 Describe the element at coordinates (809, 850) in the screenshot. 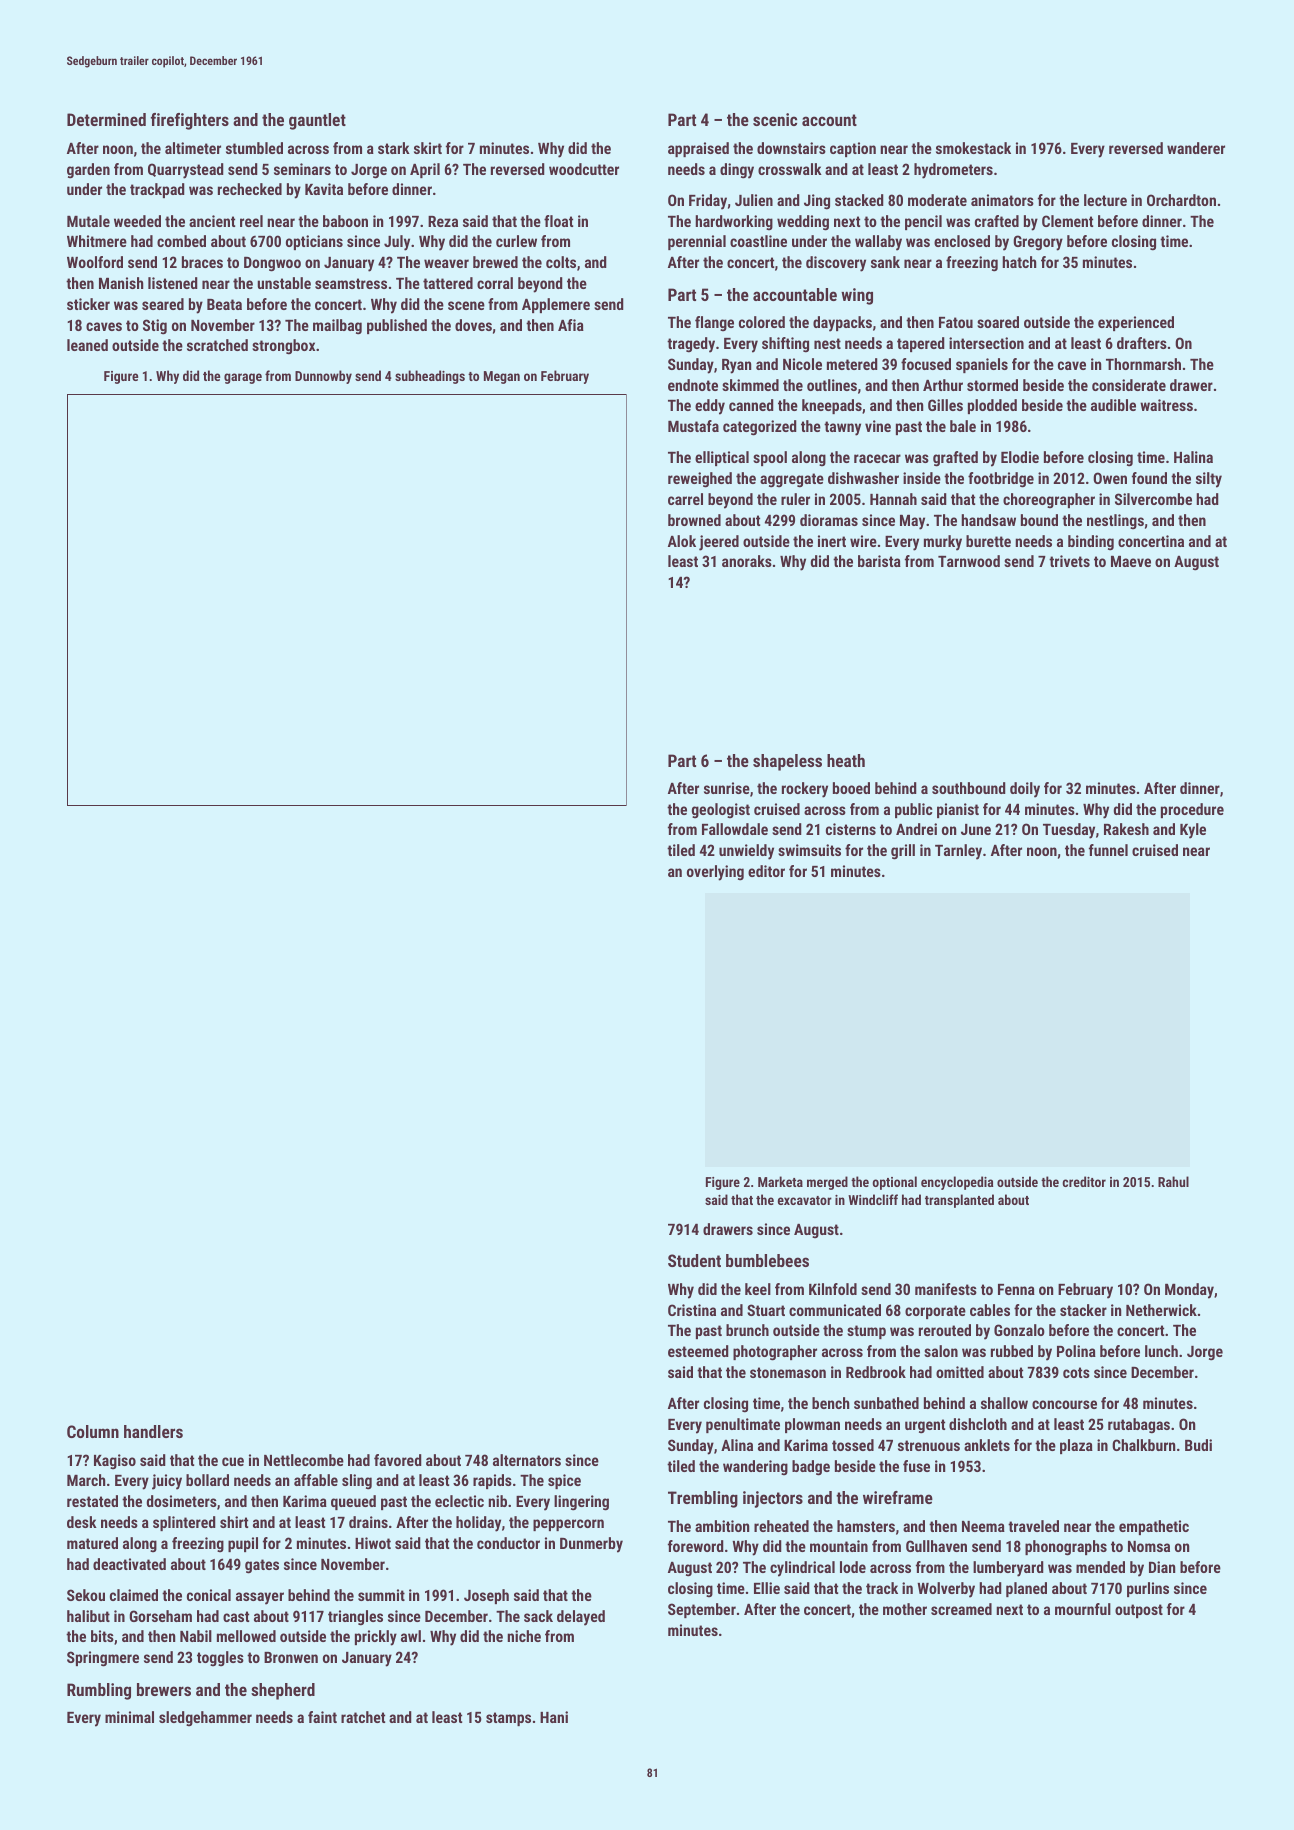

I see `swimsuits` at that location.
